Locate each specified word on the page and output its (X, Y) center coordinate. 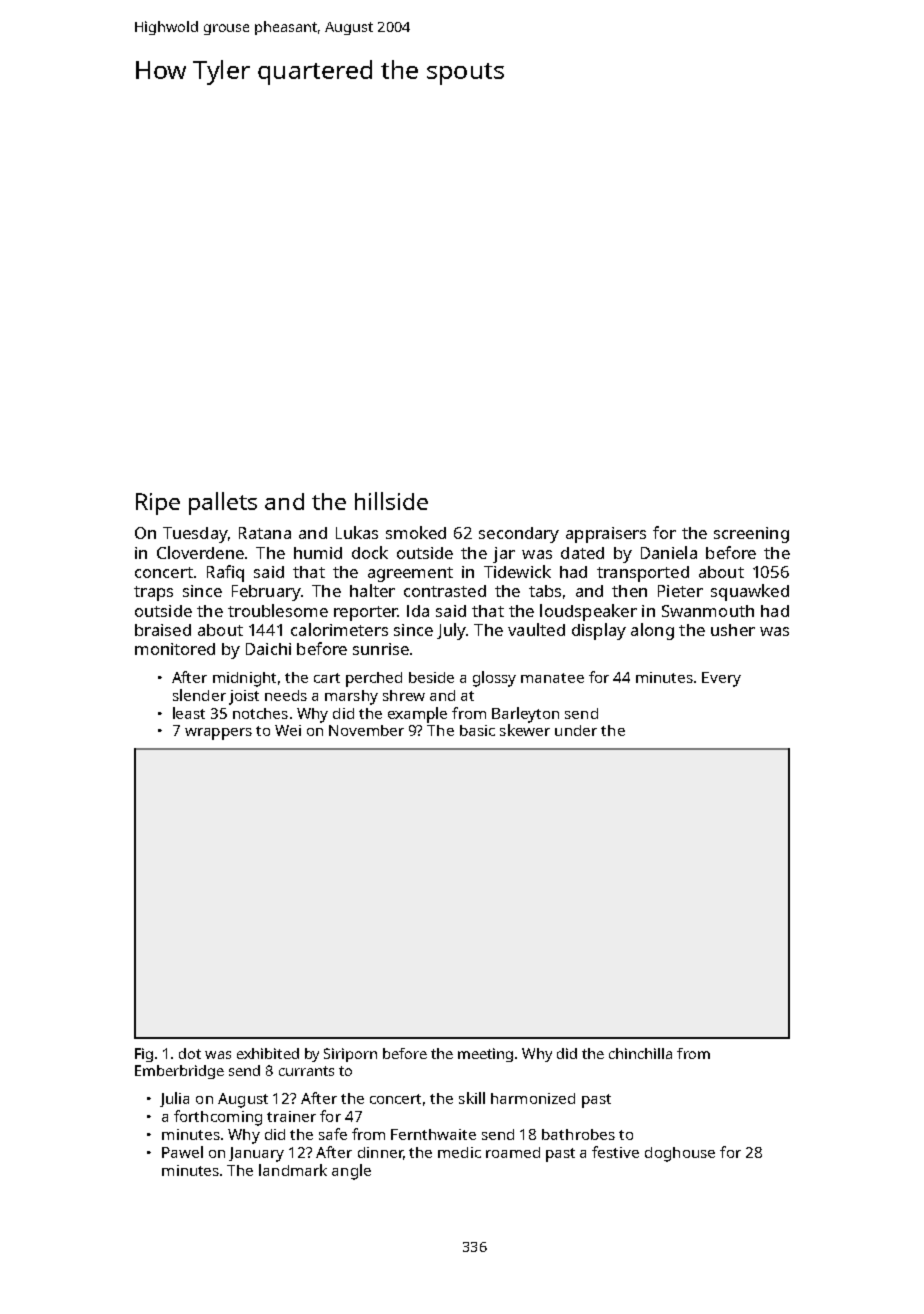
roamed (513, 1152)
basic (477, 730)
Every (721, 679)
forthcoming (218, 1118)
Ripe (158, 504)
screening (751, 535)
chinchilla (640, 1053)
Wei (288, 730)
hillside (391, 501)
